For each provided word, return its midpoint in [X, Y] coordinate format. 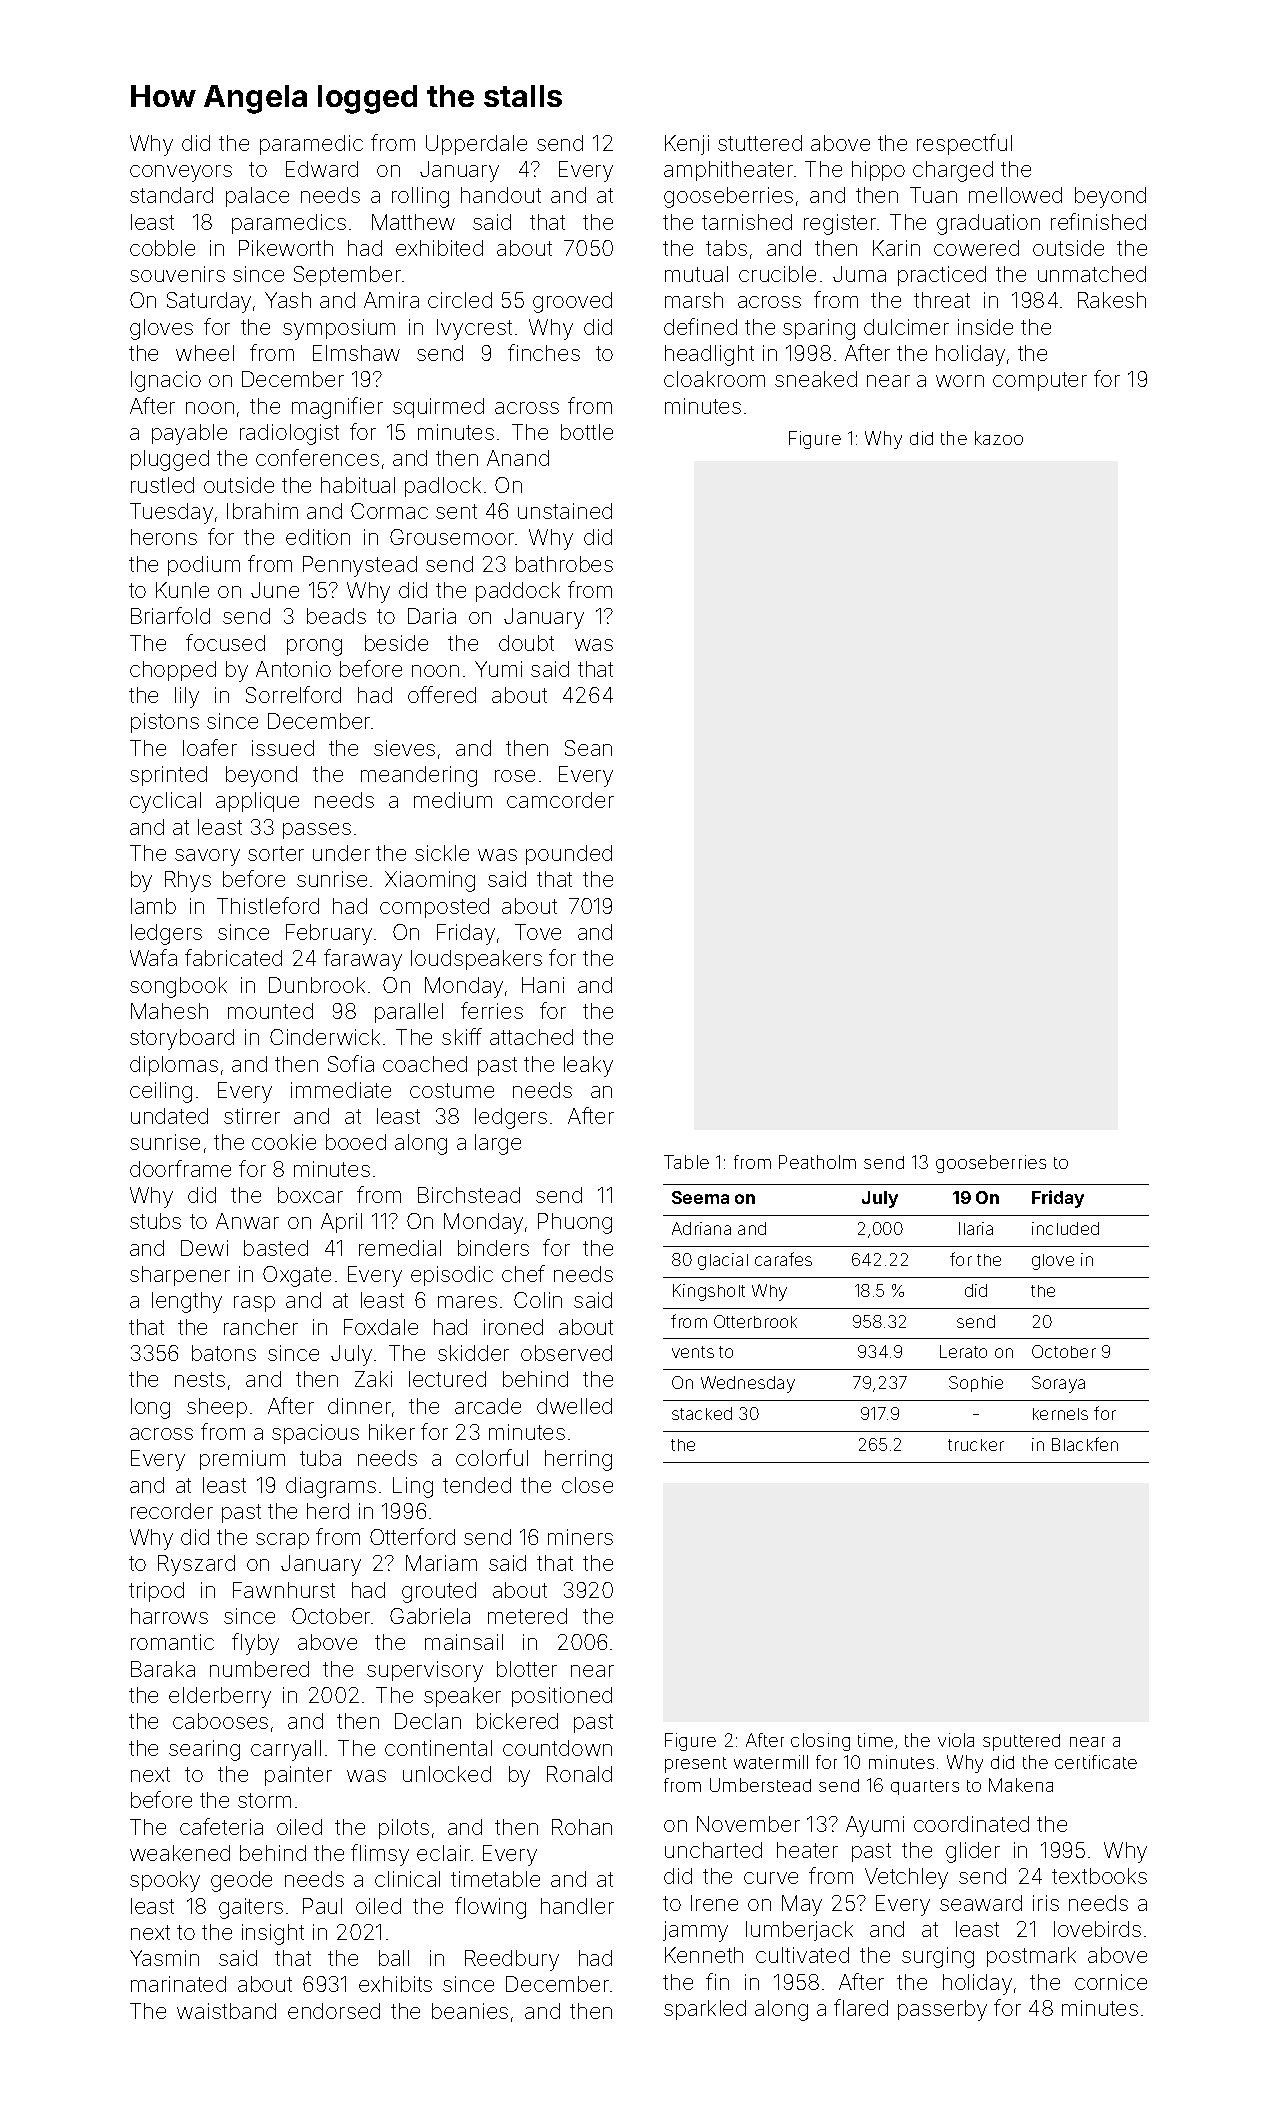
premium [242, 1460]
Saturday [209, 302]
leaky [588, 1066]
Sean [588, 748]
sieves [404, 748]
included [1065, 1228]
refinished [1098, 221]
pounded [569, 855]
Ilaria [976, 1228]
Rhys [188, 881]
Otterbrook [755, 1321]
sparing [819, 329]
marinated [178, 1984]
